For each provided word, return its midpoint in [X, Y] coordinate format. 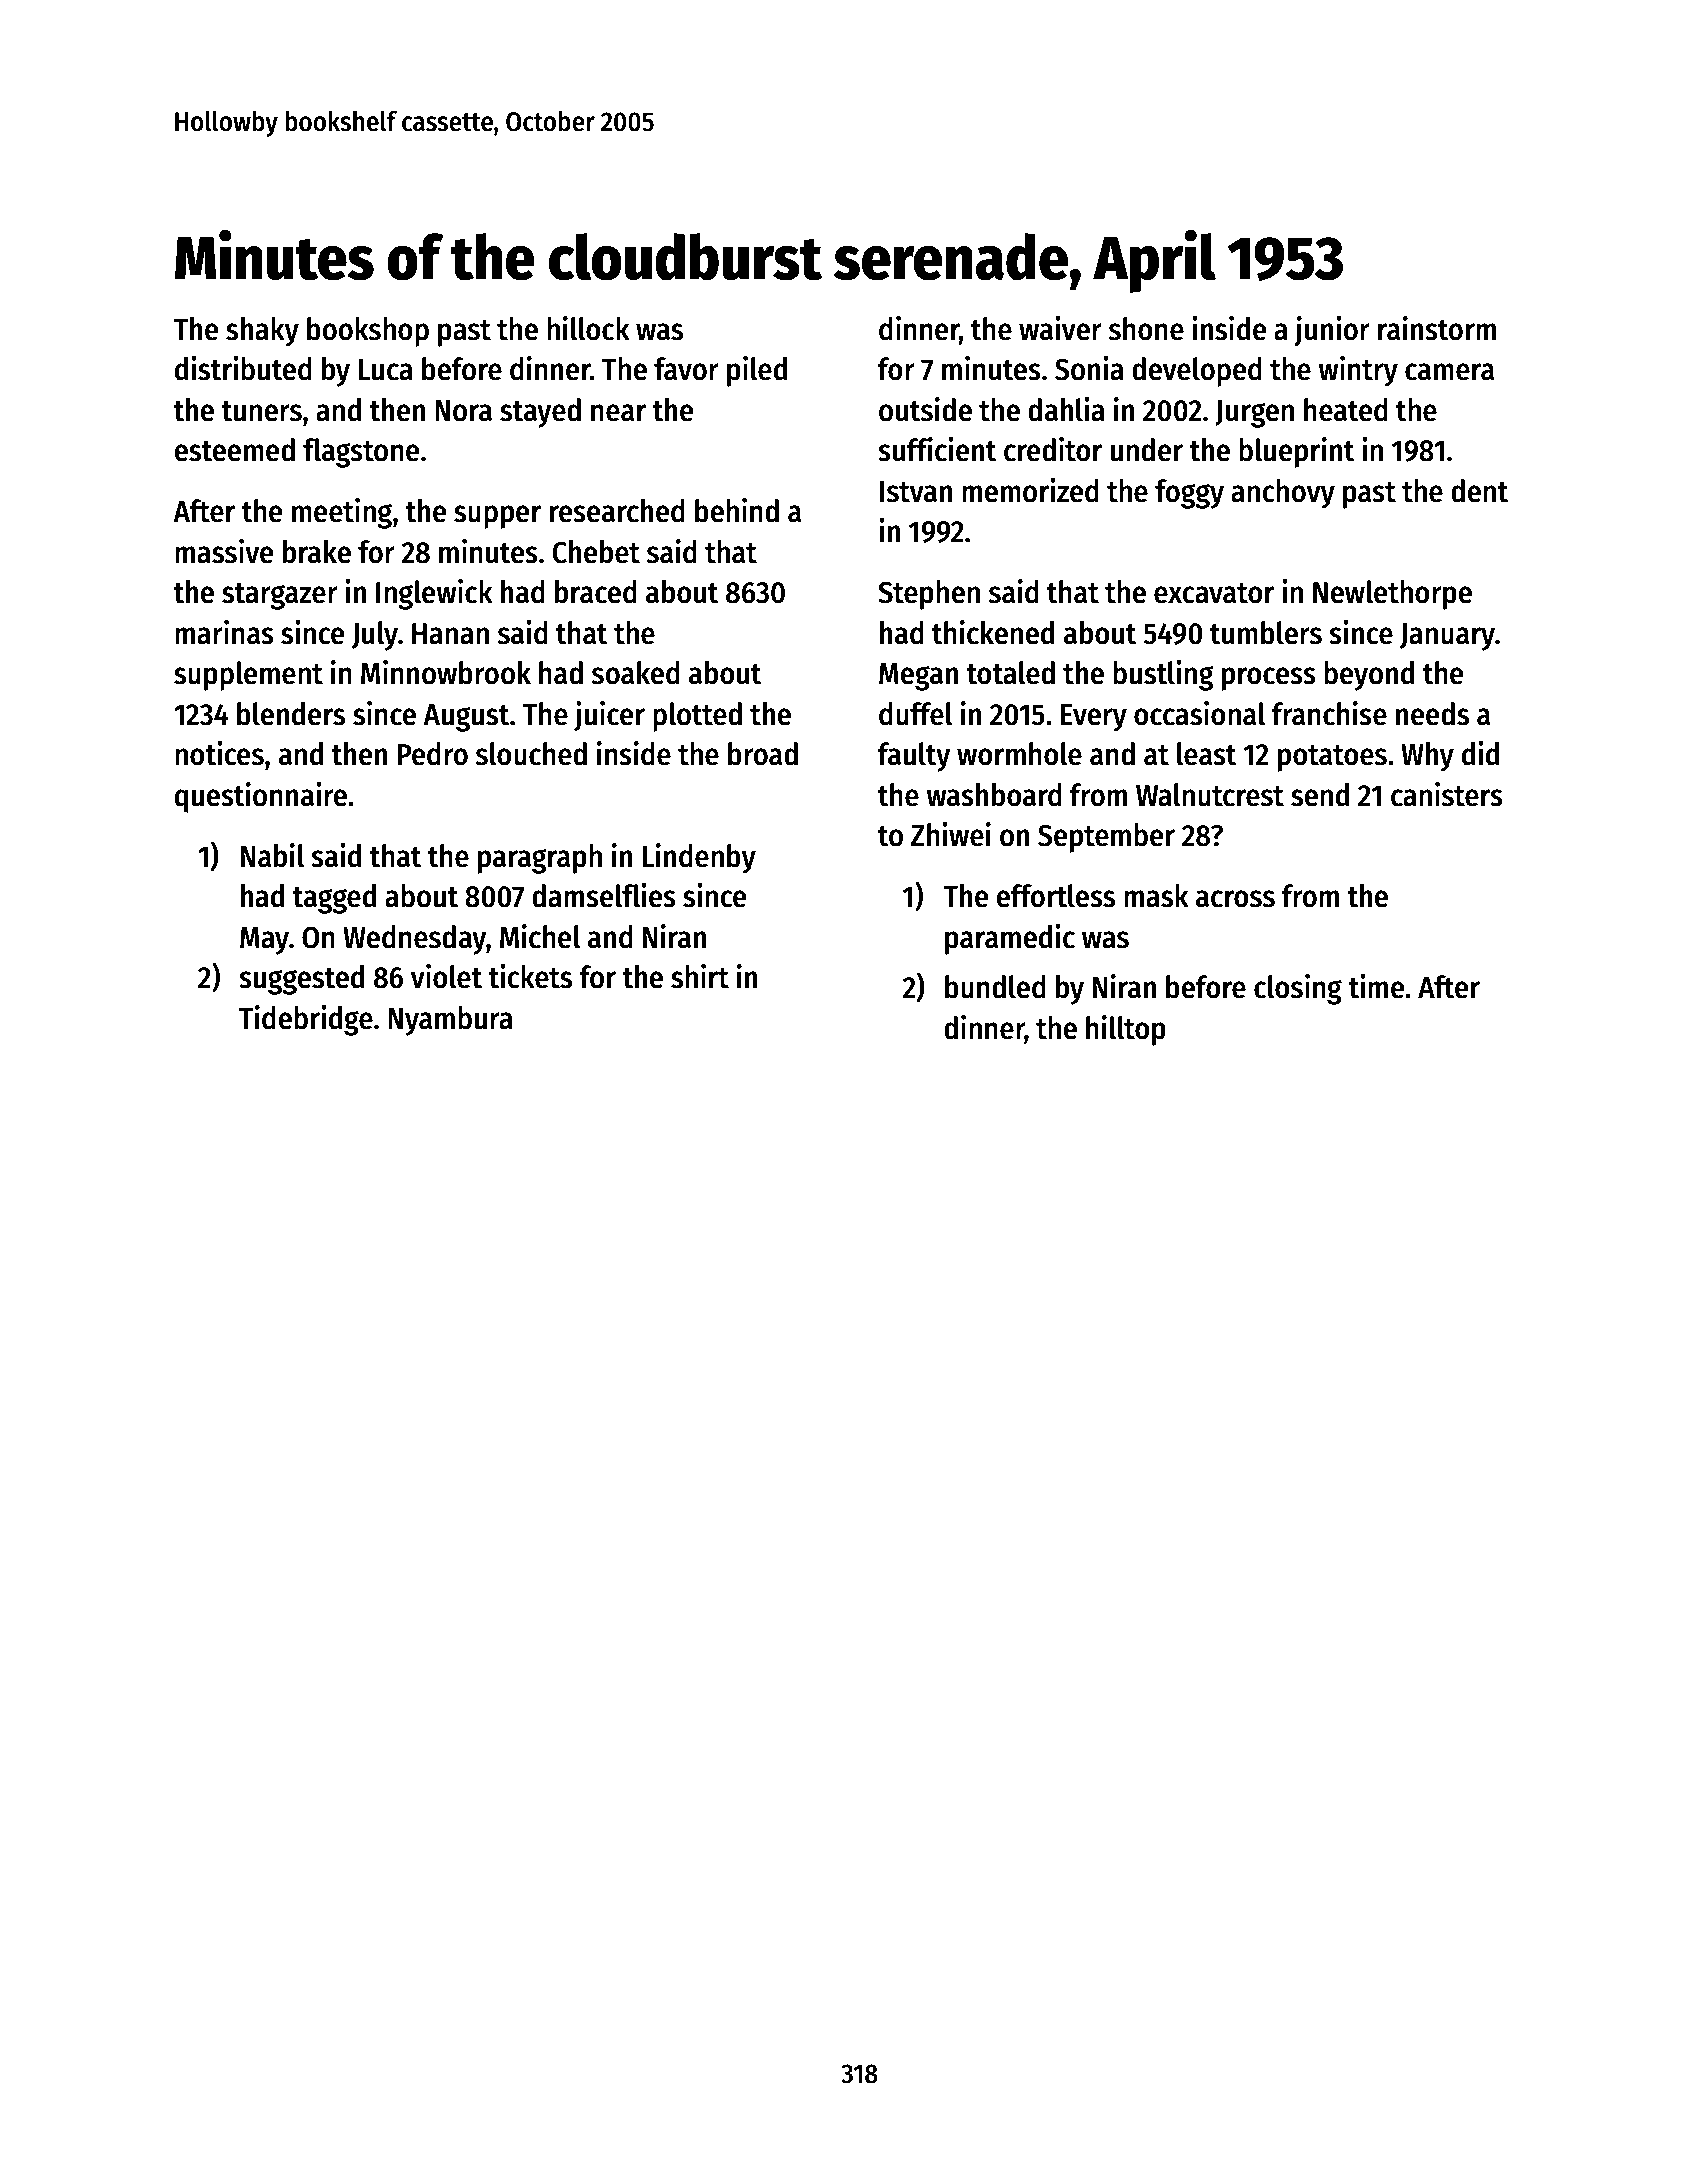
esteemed [234, 450]
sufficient [937, 449]
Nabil [272, 855]
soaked [636, 673]
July [375, 636]
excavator [1214, 593]
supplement [248, 676]
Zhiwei [951, 834]
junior [1332, 331]
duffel [915, 714]
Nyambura [450, 1021]
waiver [1060, 328]
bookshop [368, 332]
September [1106, 838]
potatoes [1332, 758]
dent [1479, 491]
